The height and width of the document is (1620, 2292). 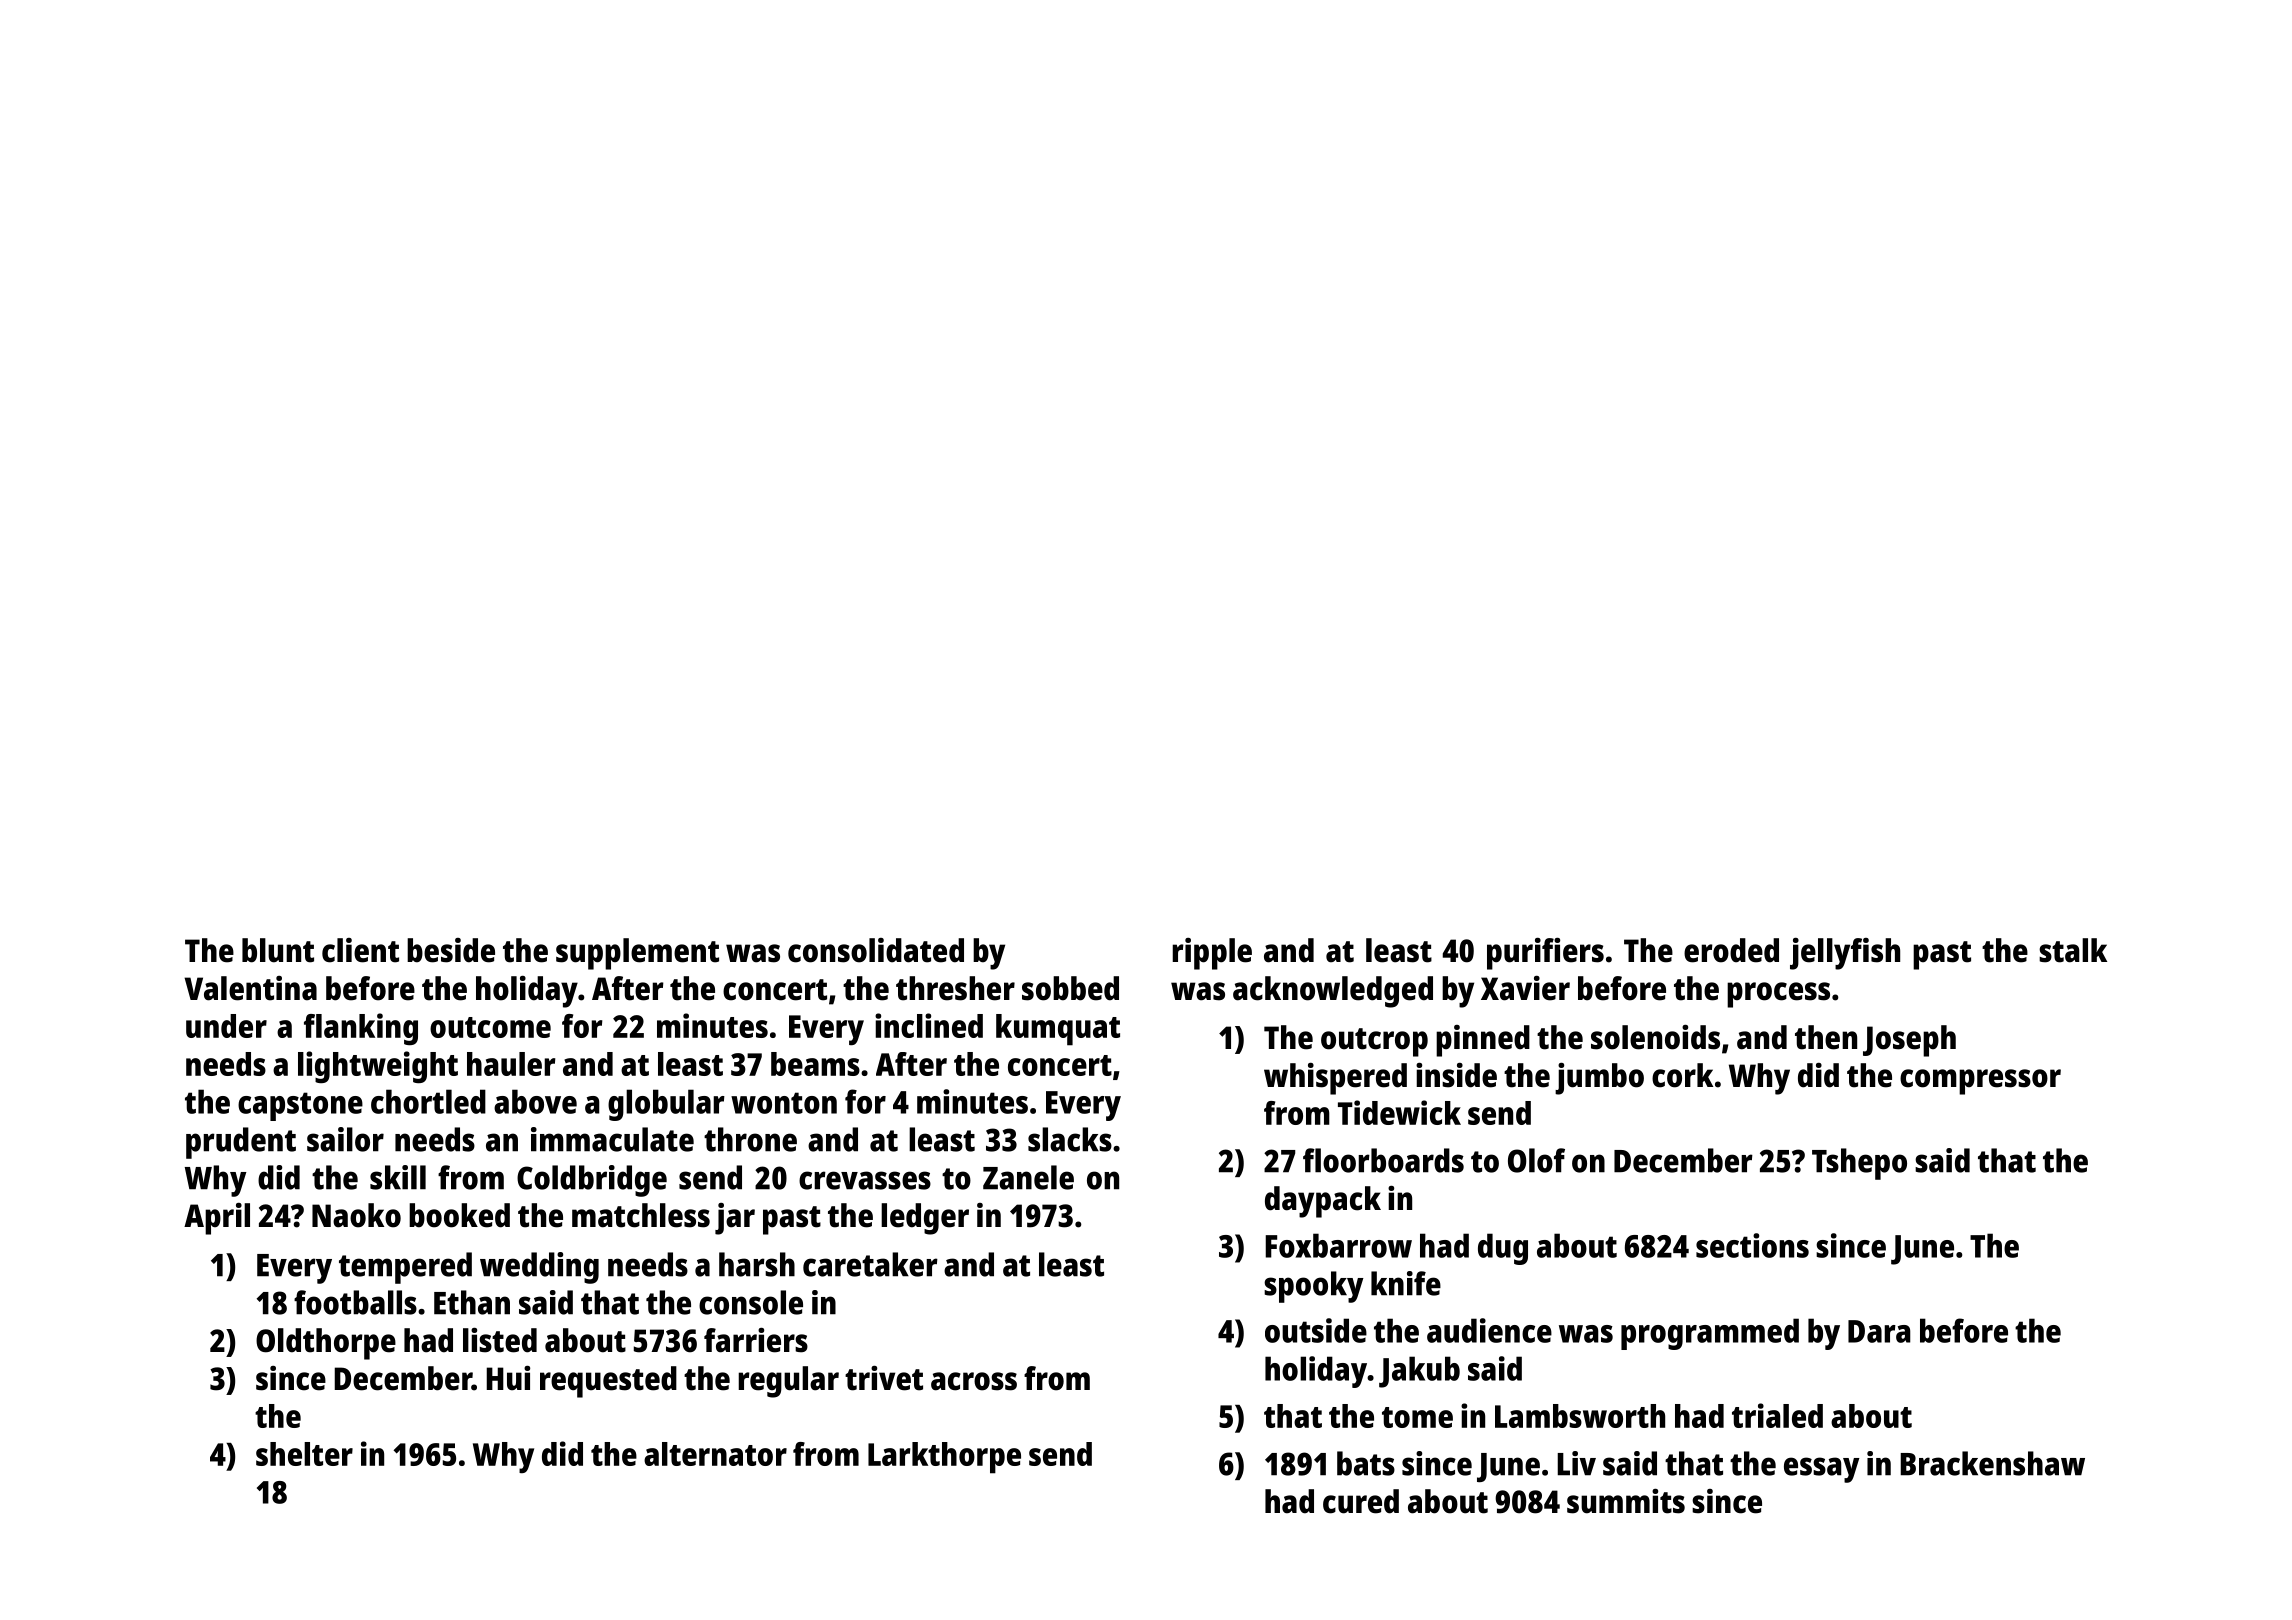 What do you see at coordinates (1731, 950) in the document?
I see `eroded` at bounding box center [1731, 950].
